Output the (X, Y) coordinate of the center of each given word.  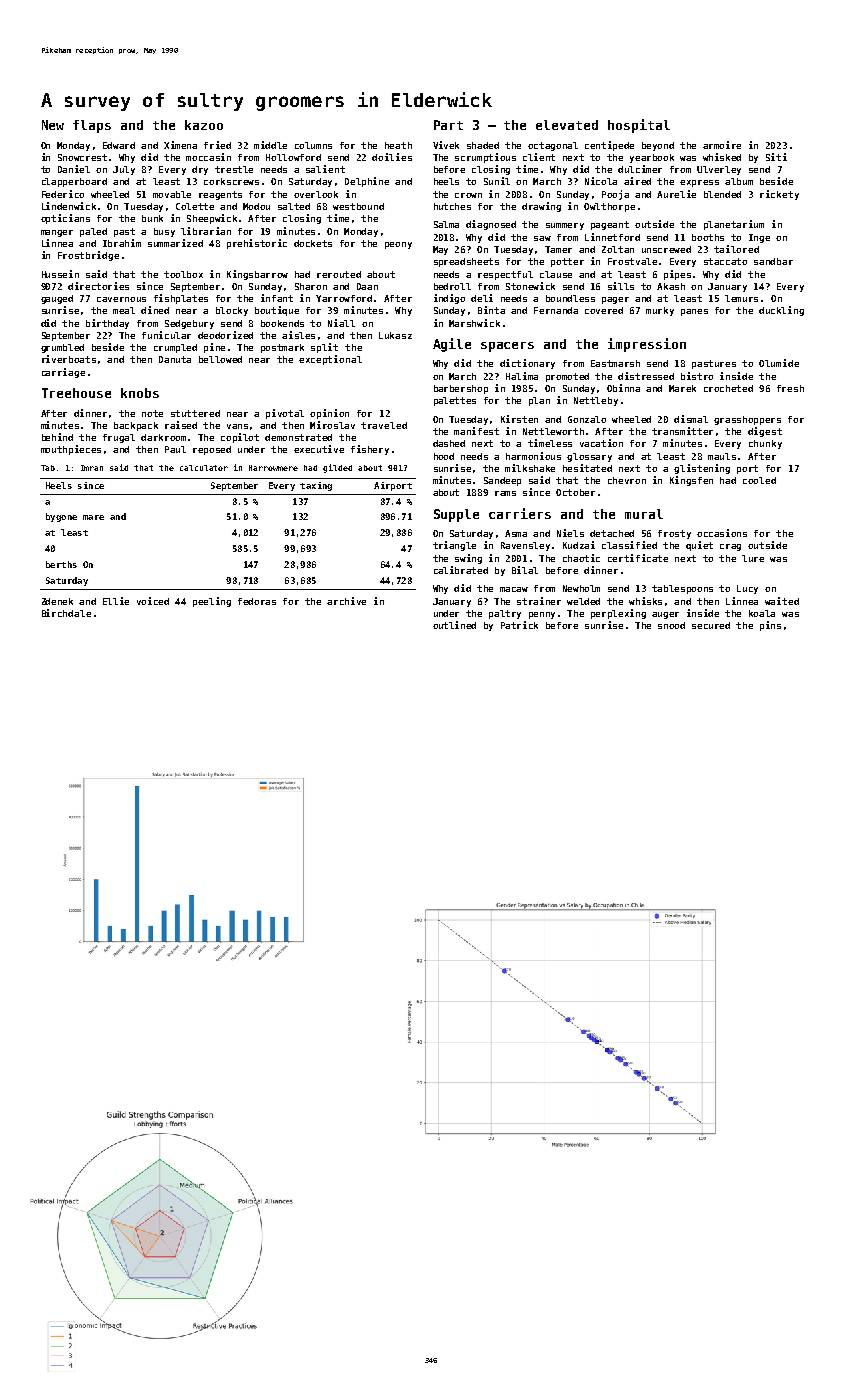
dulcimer (640, 169)
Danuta (175, 359)
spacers (507, 347)
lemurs (741, 298)
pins (770, 626)
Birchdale (66, 613)
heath (398, 145)
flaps (92, 126)
